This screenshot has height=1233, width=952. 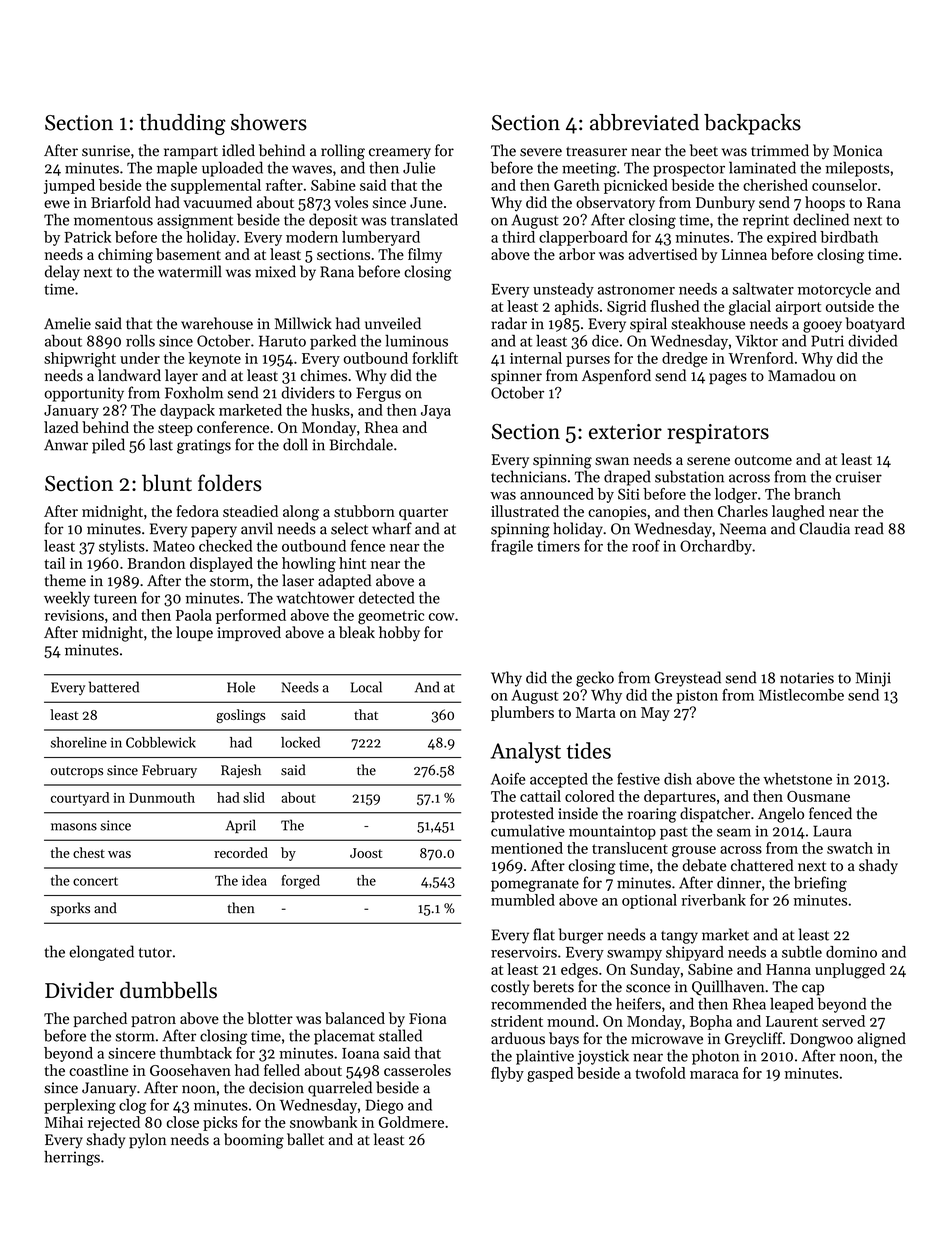 I want to click on mileposts, so click(x=857, y=169).
